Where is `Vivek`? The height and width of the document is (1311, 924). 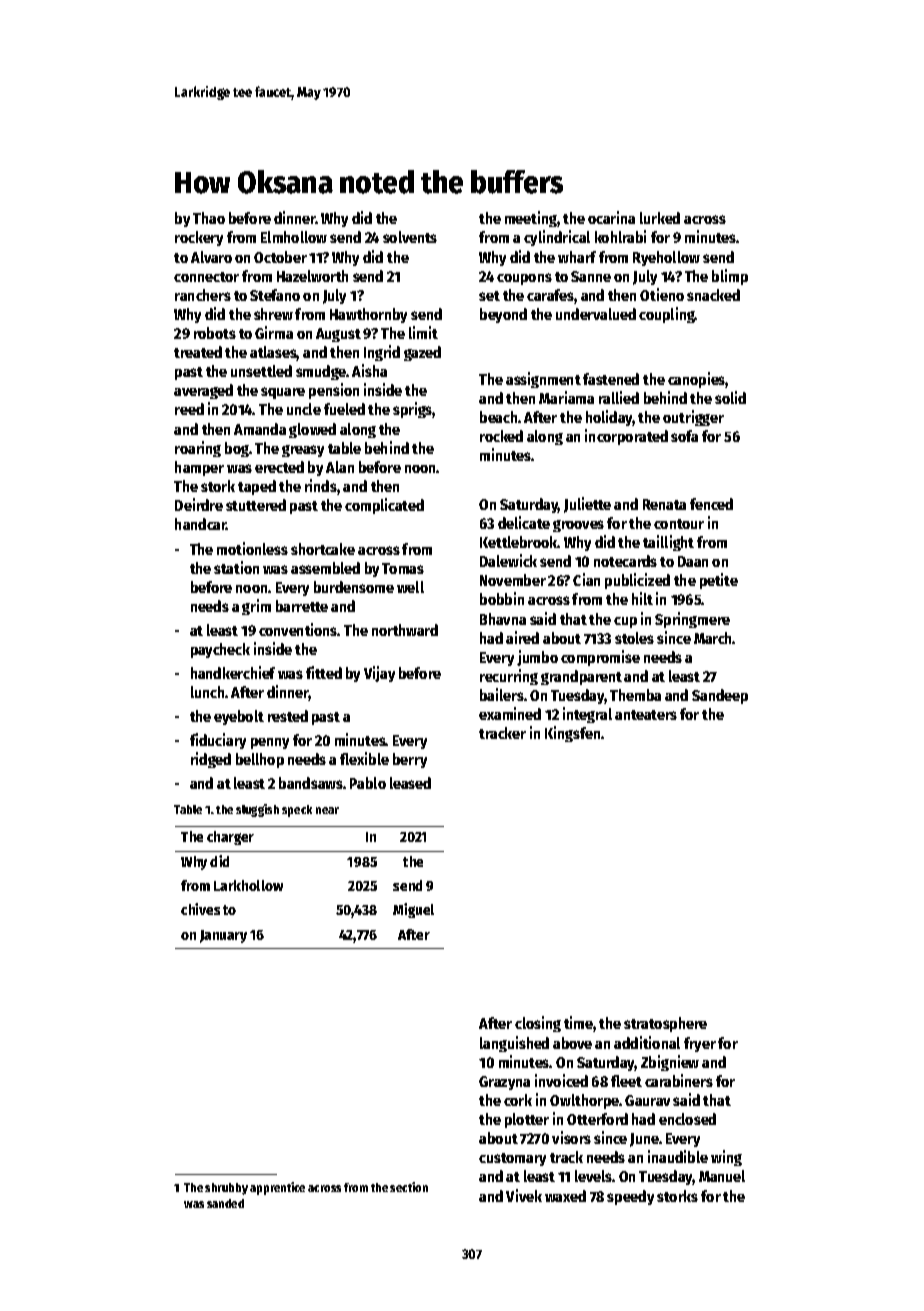 Vivek is located at coordinates (524, 1195).
